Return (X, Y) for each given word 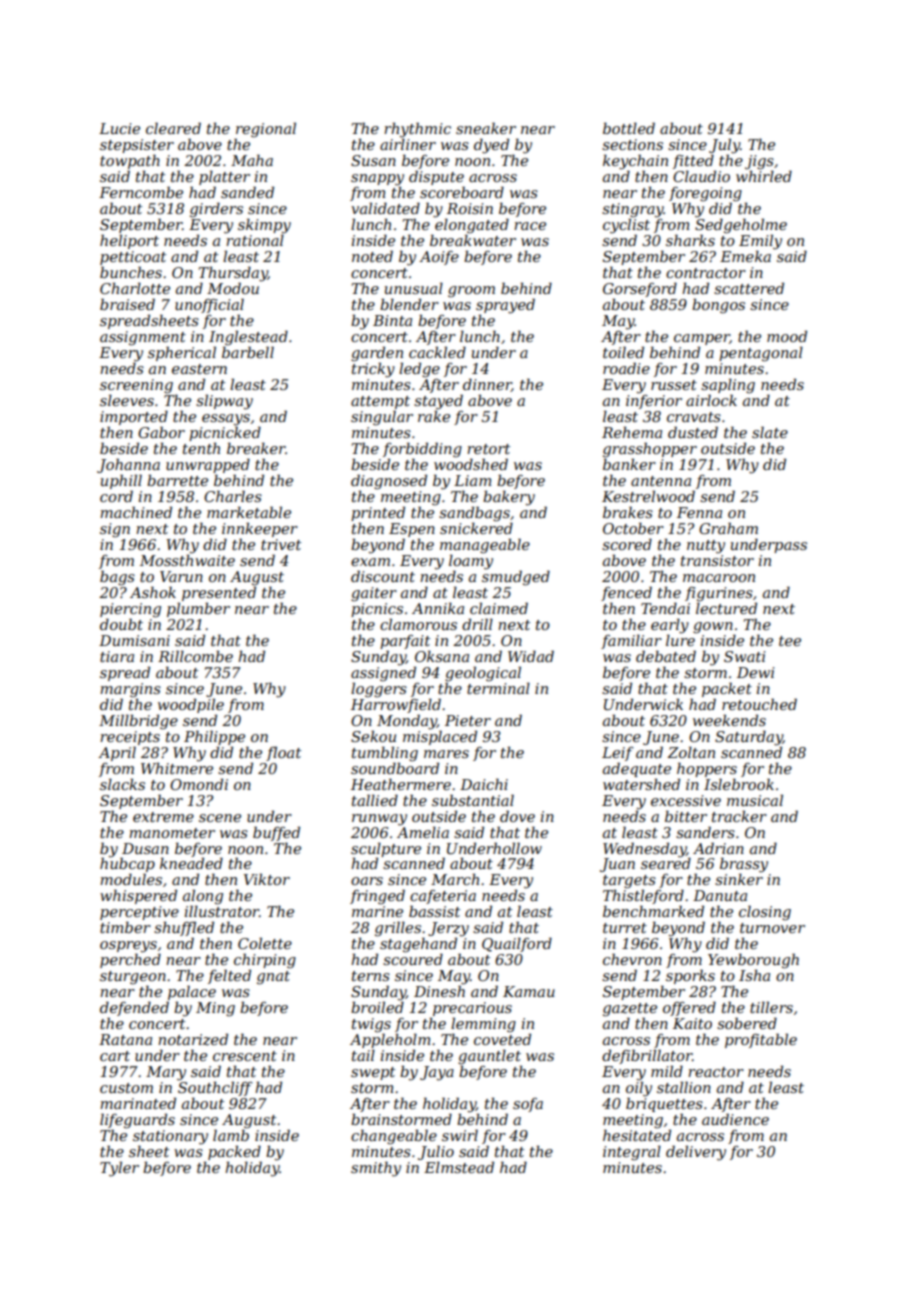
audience (735, 1119)
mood (787, 336)
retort (488, 449)
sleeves (127, 400)
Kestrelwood (648, 496)
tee (790, 641)
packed (234, 1152)
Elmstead (459, 1167)
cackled (437, 352)
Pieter (468, 720)
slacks (122, 784)
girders (216, 210)
